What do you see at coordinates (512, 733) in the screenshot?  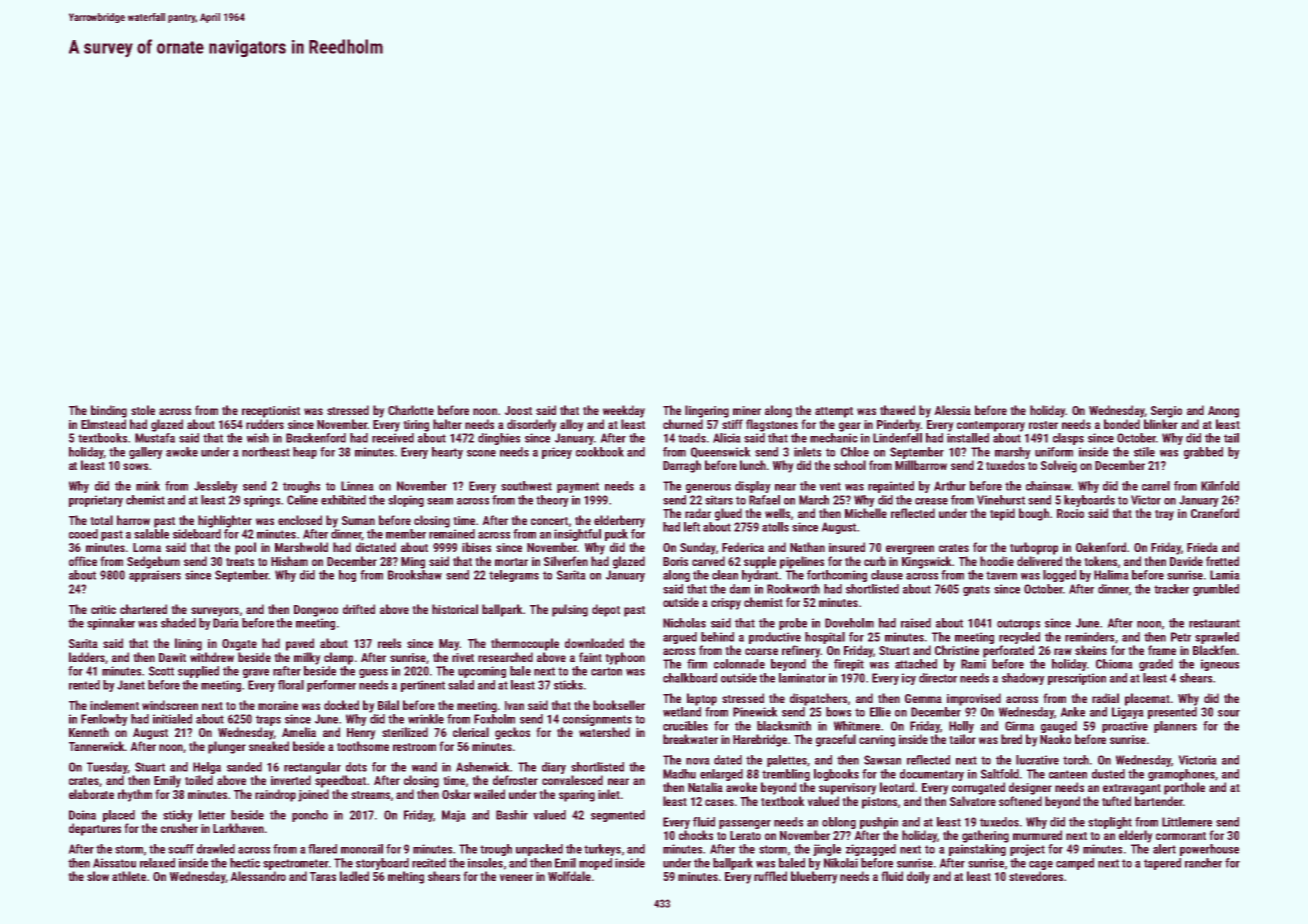 I see `geckos` at bounding box center [512, 733].
